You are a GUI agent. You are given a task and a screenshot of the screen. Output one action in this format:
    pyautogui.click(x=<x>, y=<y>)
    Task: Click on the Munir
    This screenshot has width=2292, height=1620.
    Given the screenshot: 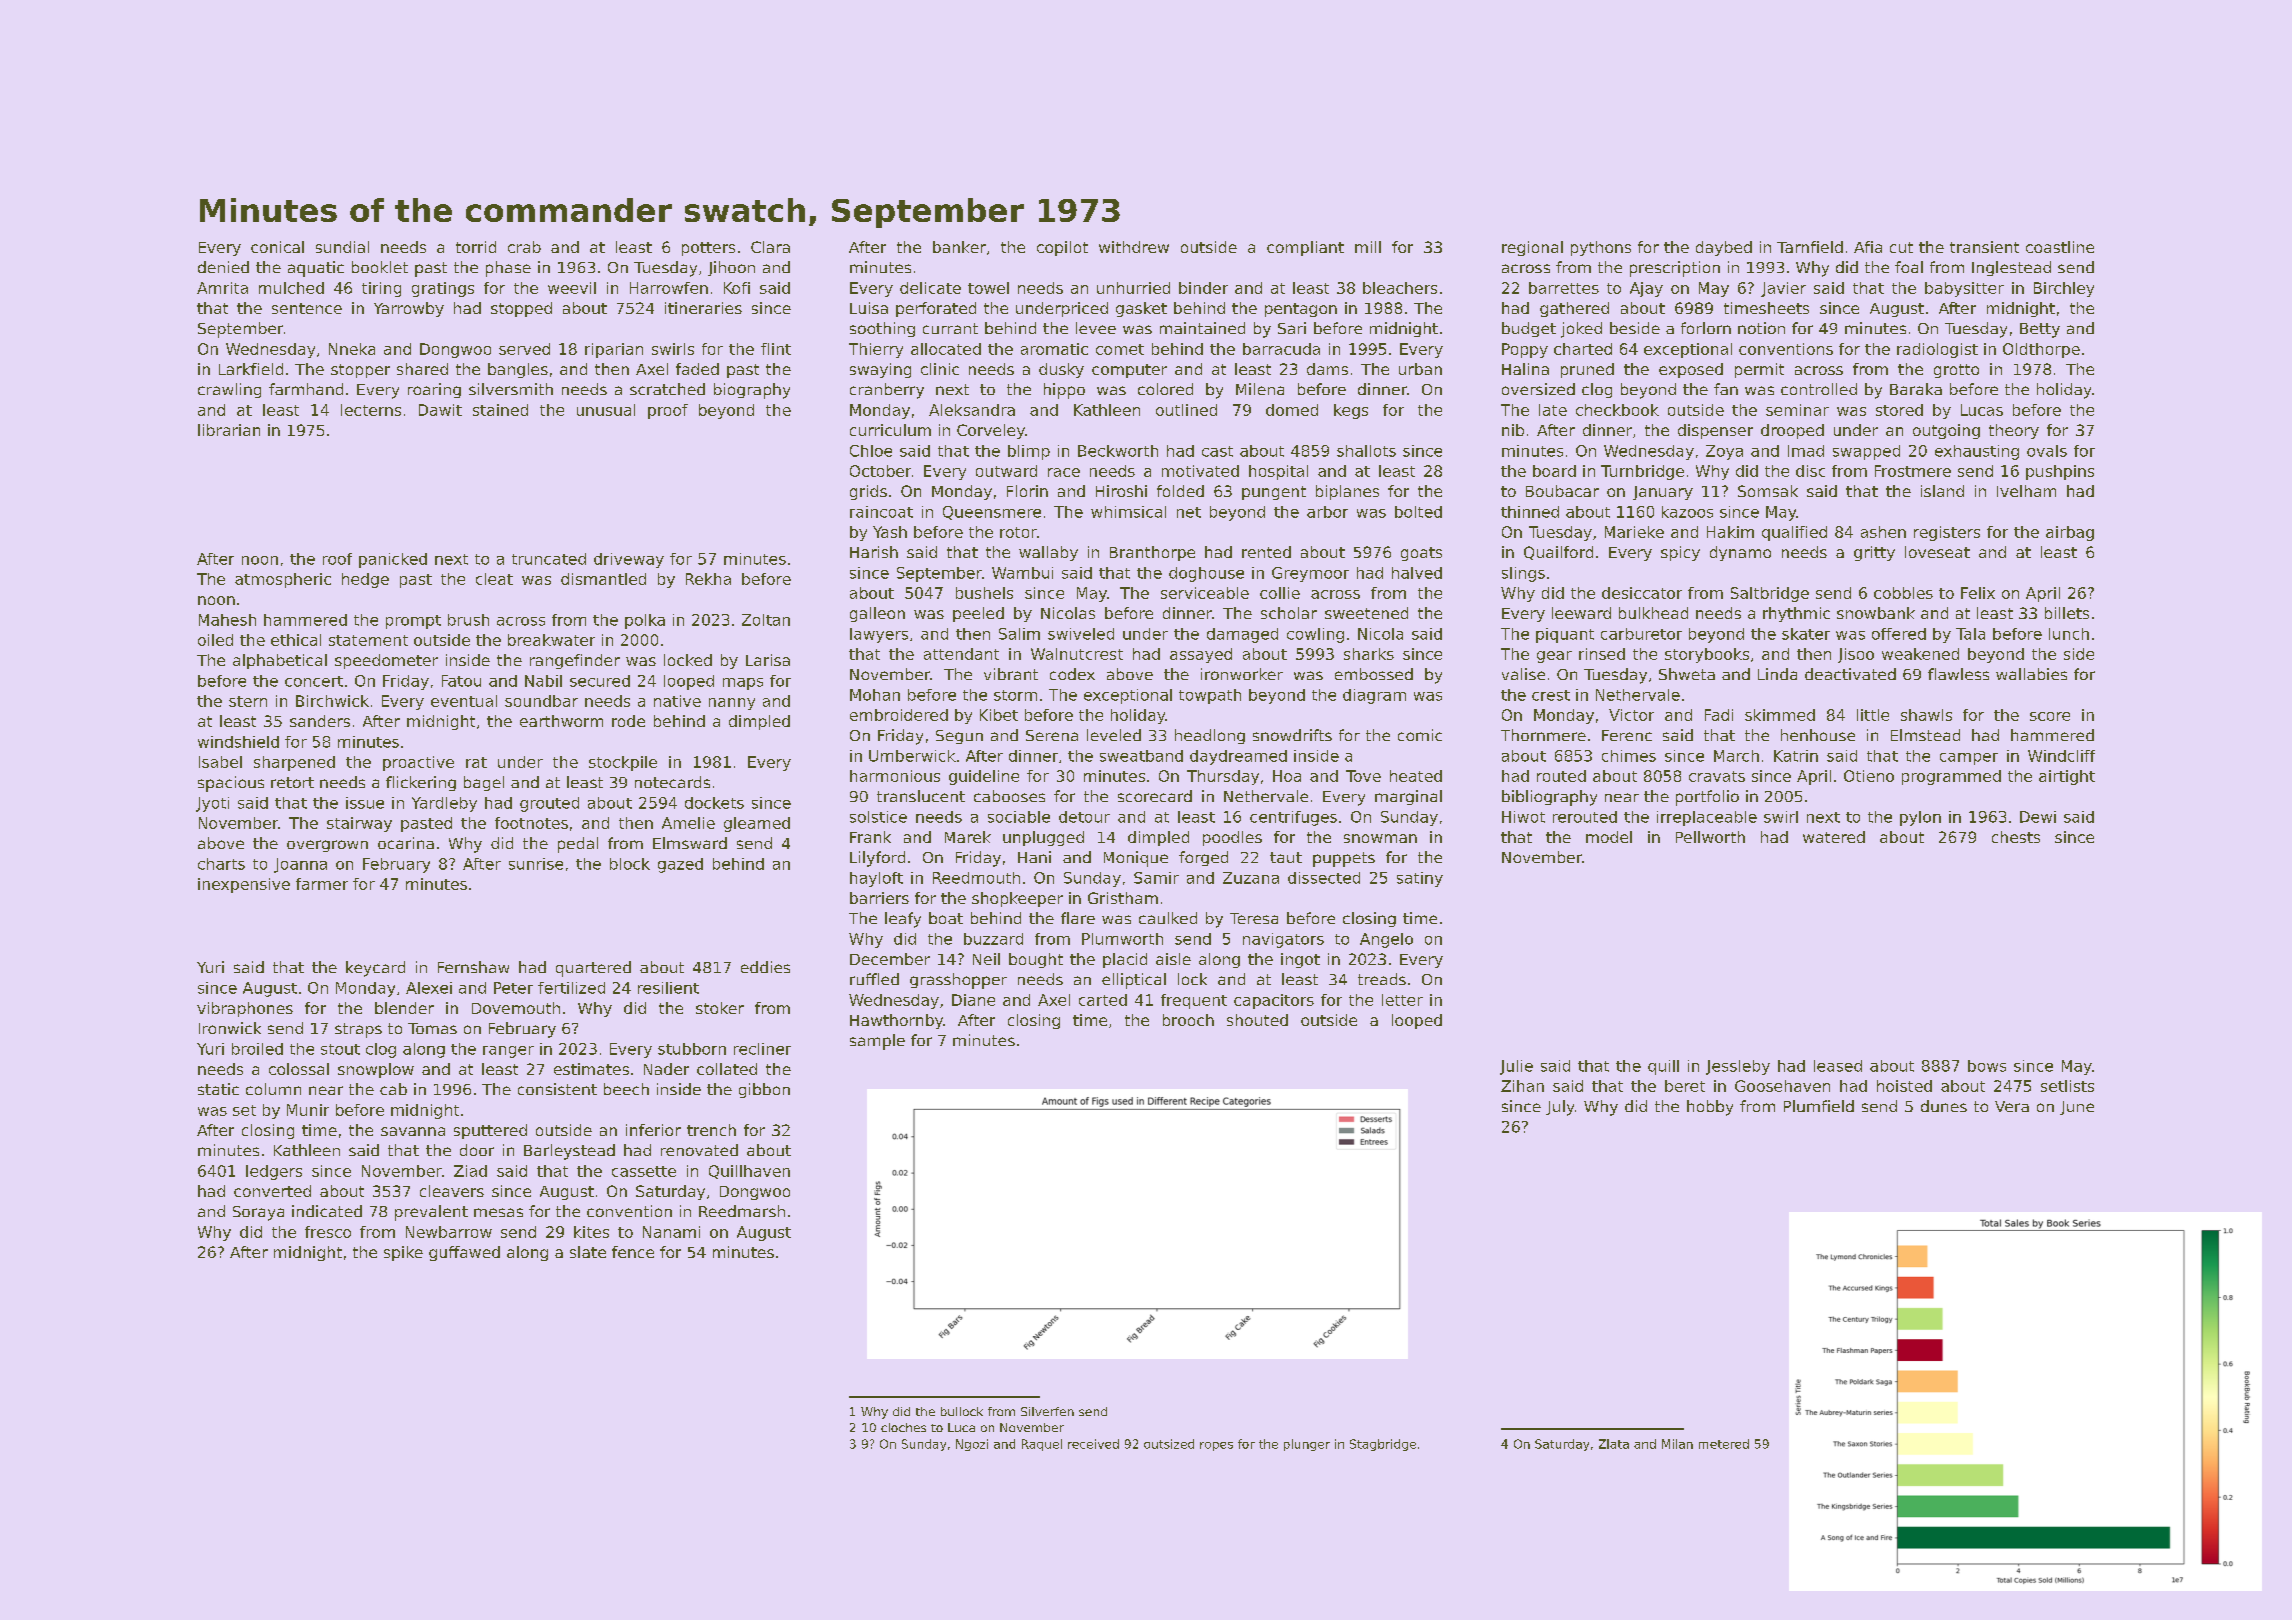 What is the action you would take?
    pyautogui.click(x=308, y=1110)
